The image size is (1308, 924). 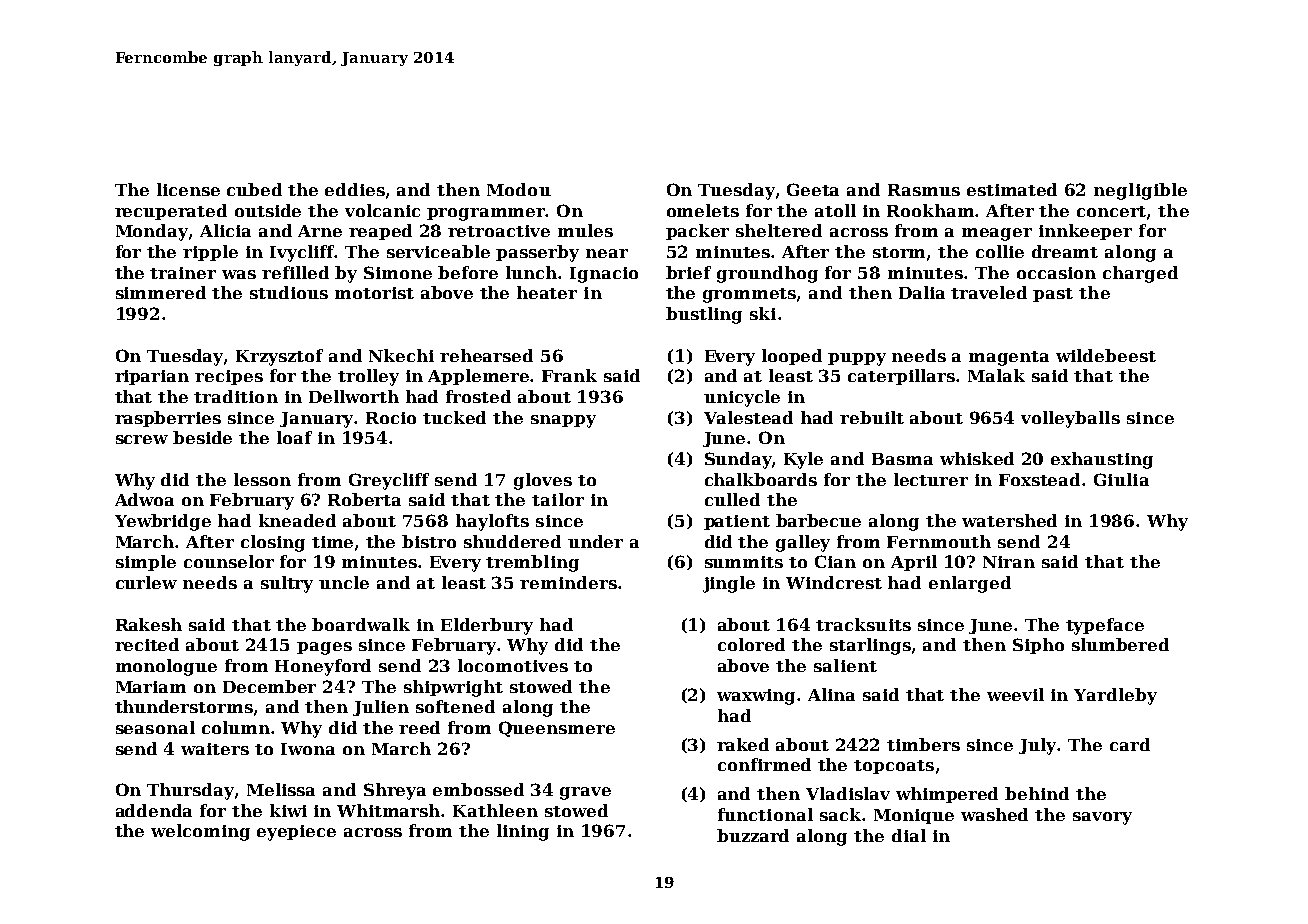 What do you see at coordinates (939, 541) in the screenshot?
I see `Fernmouth` at bounding box center [939, 541].
